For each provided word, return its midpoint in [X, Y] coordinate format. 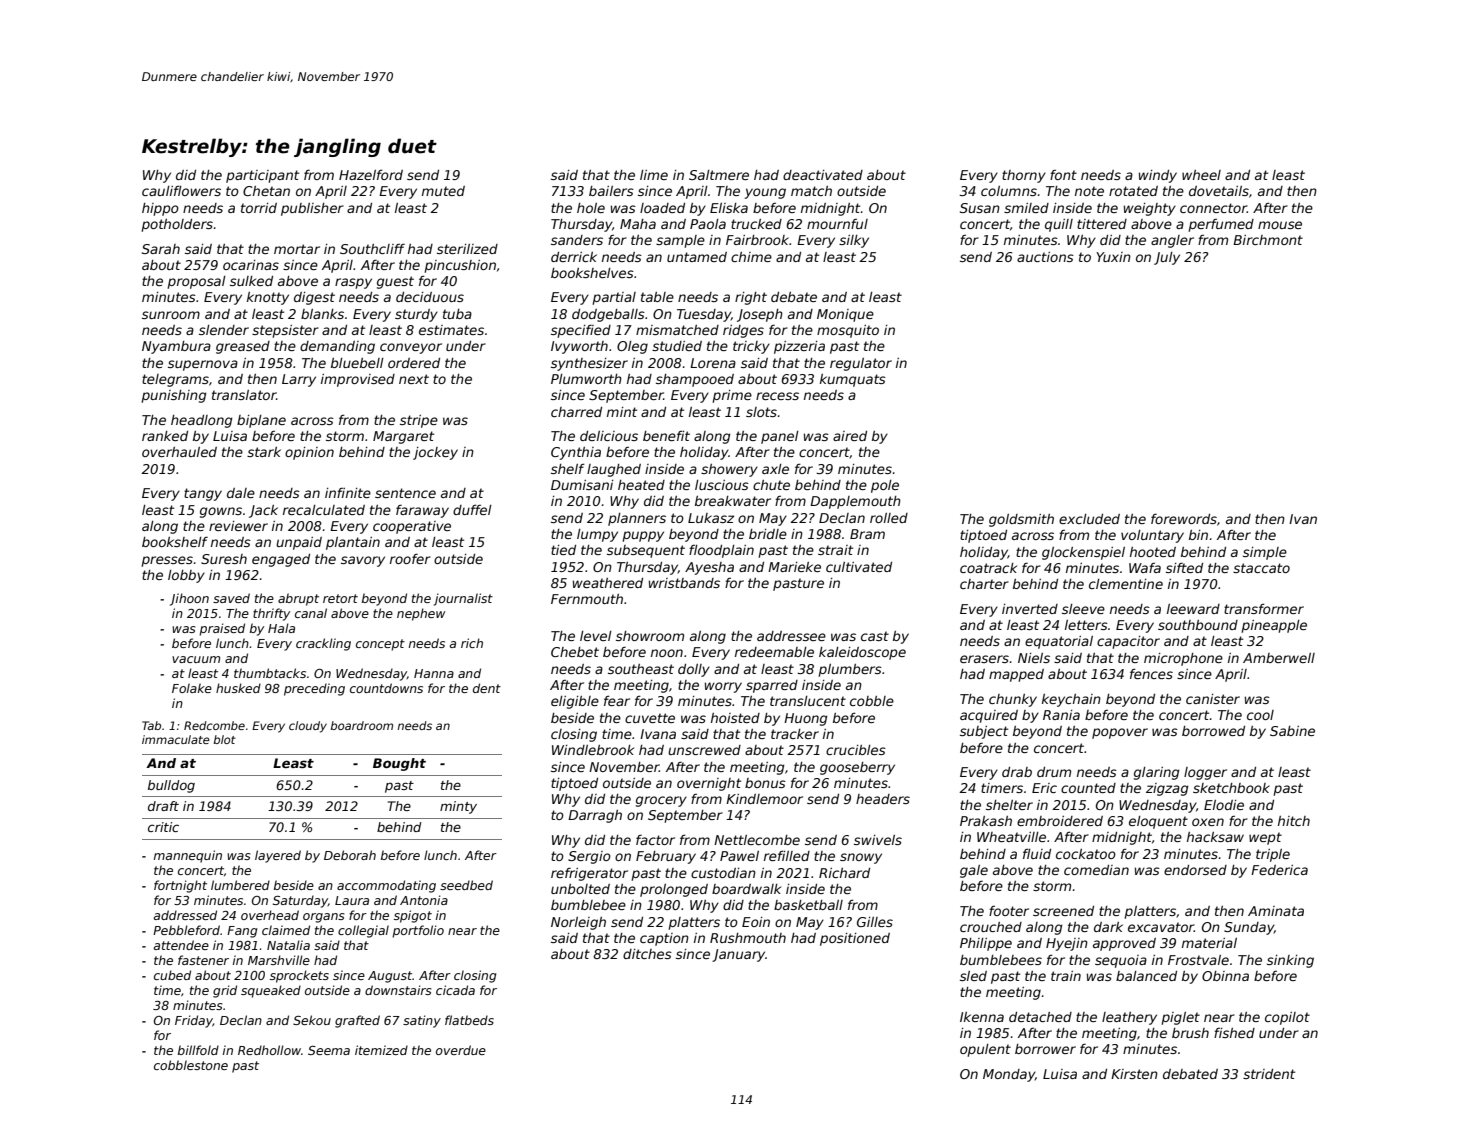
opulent [985, 1050]
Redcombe [214, 725]
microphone [1183, 659]
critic [163, 827]
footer [1009, 911]
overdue [461, 1050]
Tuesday [704, 315]
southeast [641, 669]
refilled [787, 855]
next [414, 379]
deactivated [823, 175]
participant [262, 176]
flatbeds [469, 1020]
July [1167, 258]
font [1063, 175]
